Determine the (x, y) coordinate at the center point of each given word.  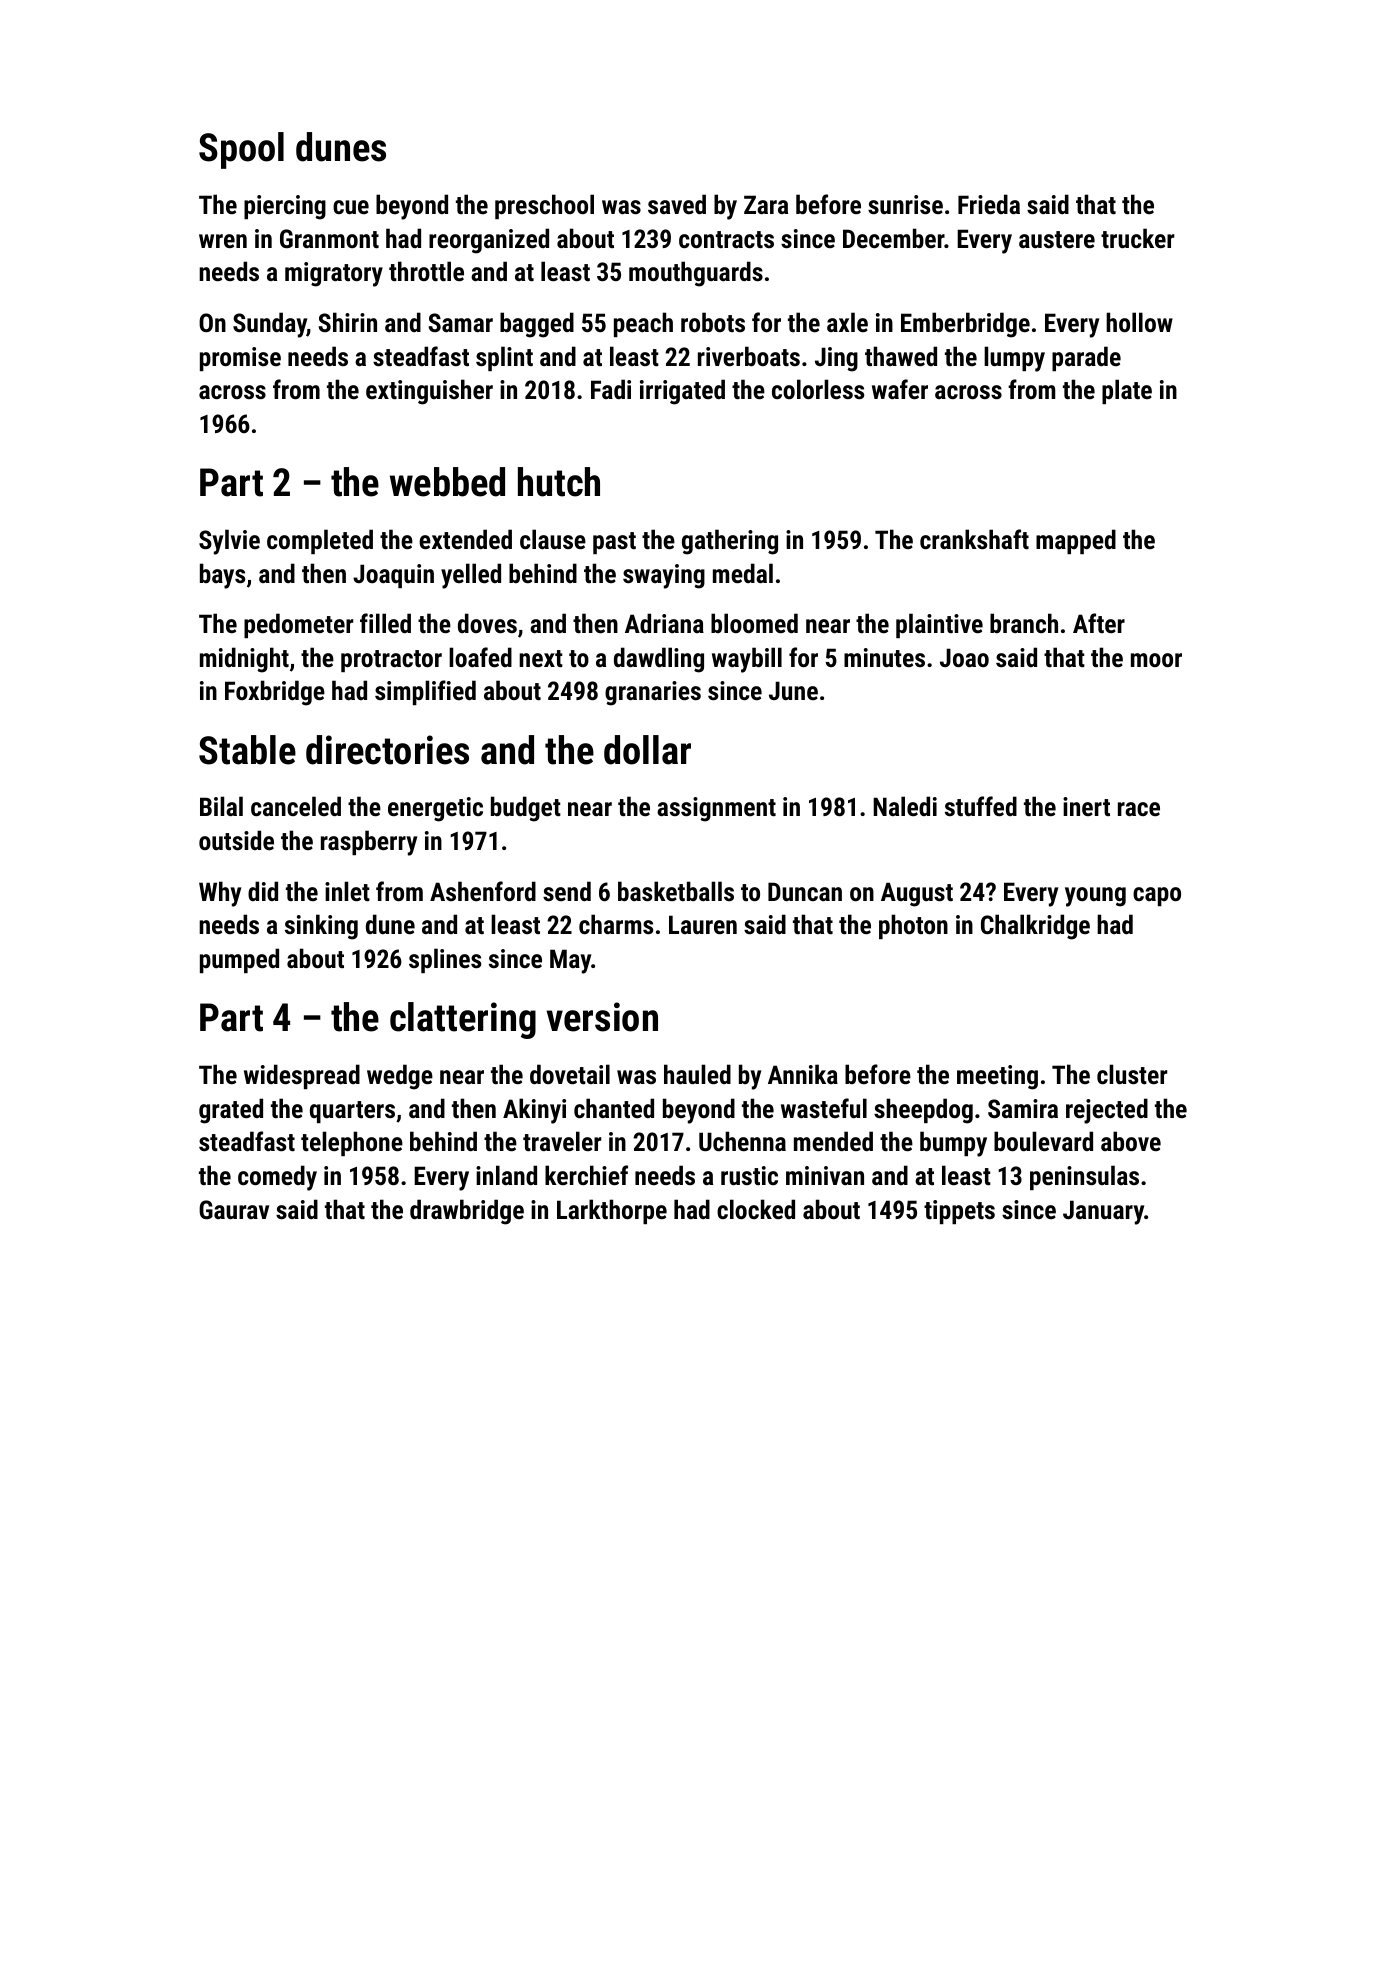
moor (1156, 660)
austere (1057, 239)
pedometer (299, 625)
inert (1086, 806)
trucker (1138, 238)
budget (526, 809)
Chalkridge (1035, 927)
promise (240, 359)
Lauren (703, 924)
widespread (302, 1076)
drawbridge (467, 1212)
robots (713, 322)
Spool (241, 150)
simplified (425, 692)
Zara (766, 204)
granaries (653, 693)
